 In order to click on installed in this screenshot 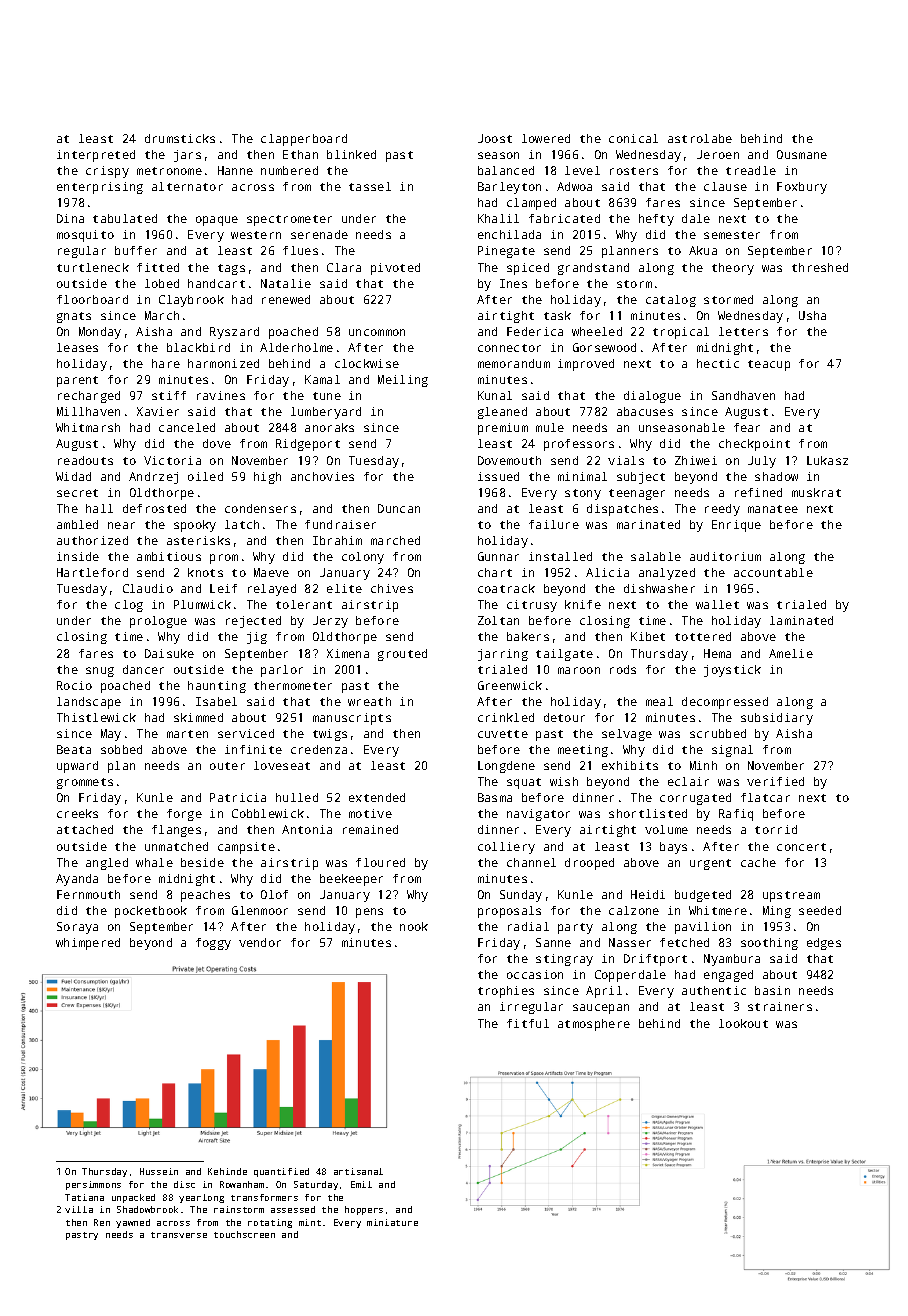, I will do `click(560, 556)`.
